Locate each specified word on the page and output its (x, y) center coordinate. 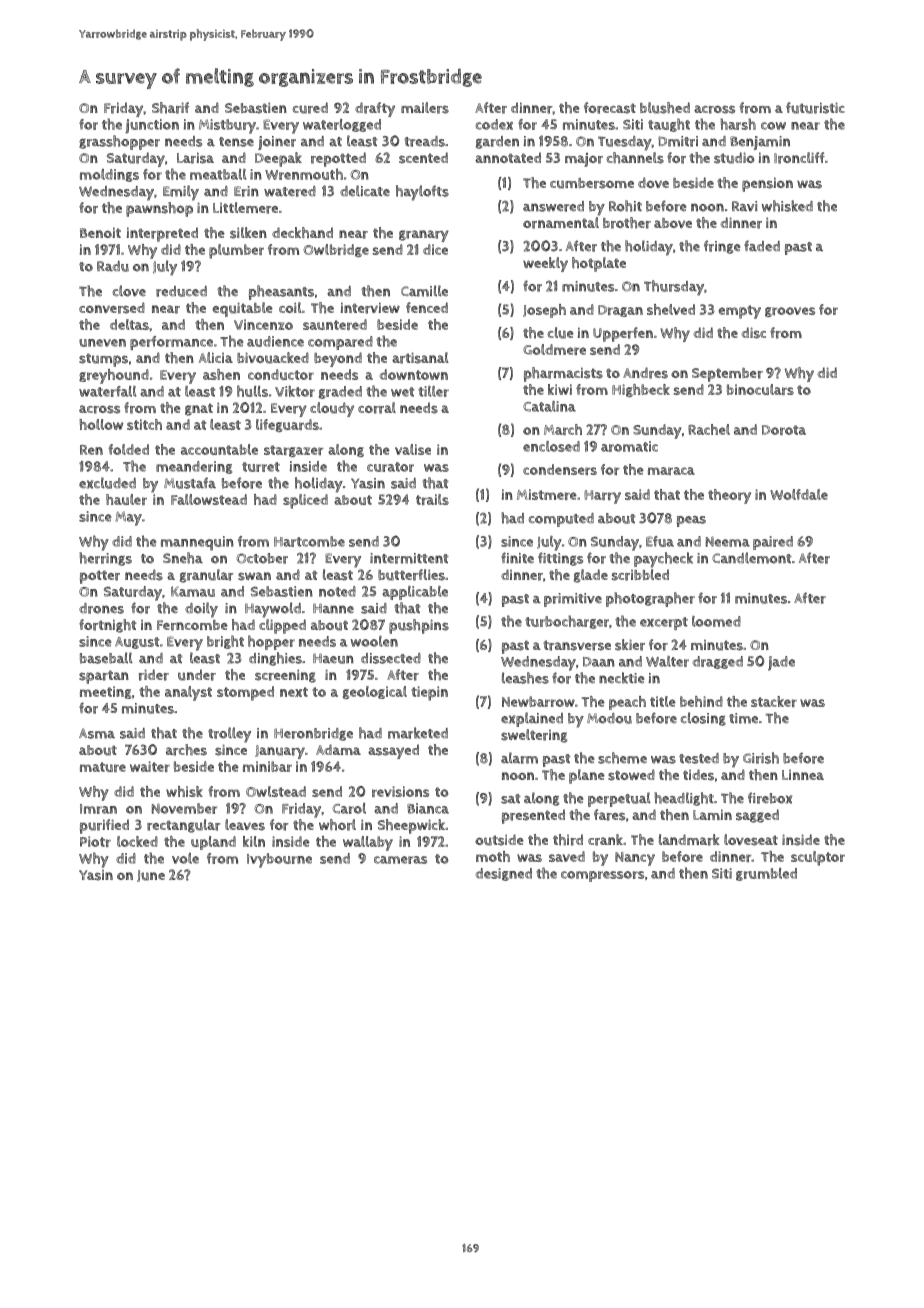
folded (128, 449)
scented (423, 158)
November (184, 808)
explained (532, 719)
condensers (560, 469)
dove (653, 182)
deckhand (302, 233)
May (128, 519)
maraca (671, 471)
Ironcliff (799, 158)
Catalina (549, 406)
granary (424, 236)
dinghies (275, 659)
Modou (609, 718)
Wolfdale (799, 494)
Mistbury (227, 126)
